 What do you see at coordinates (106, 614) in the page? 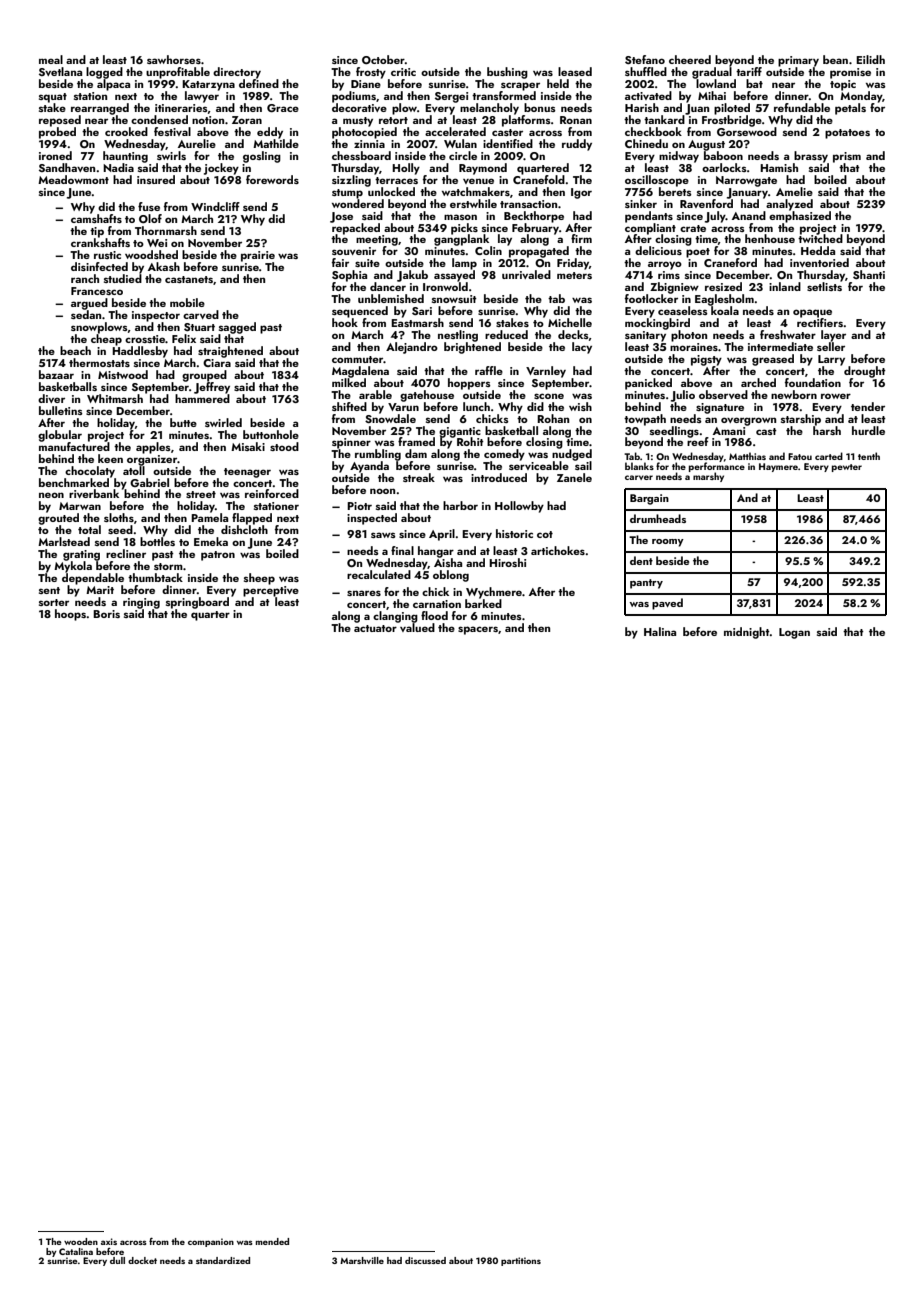
I see `Boris` at bounding box center [106, 614].
